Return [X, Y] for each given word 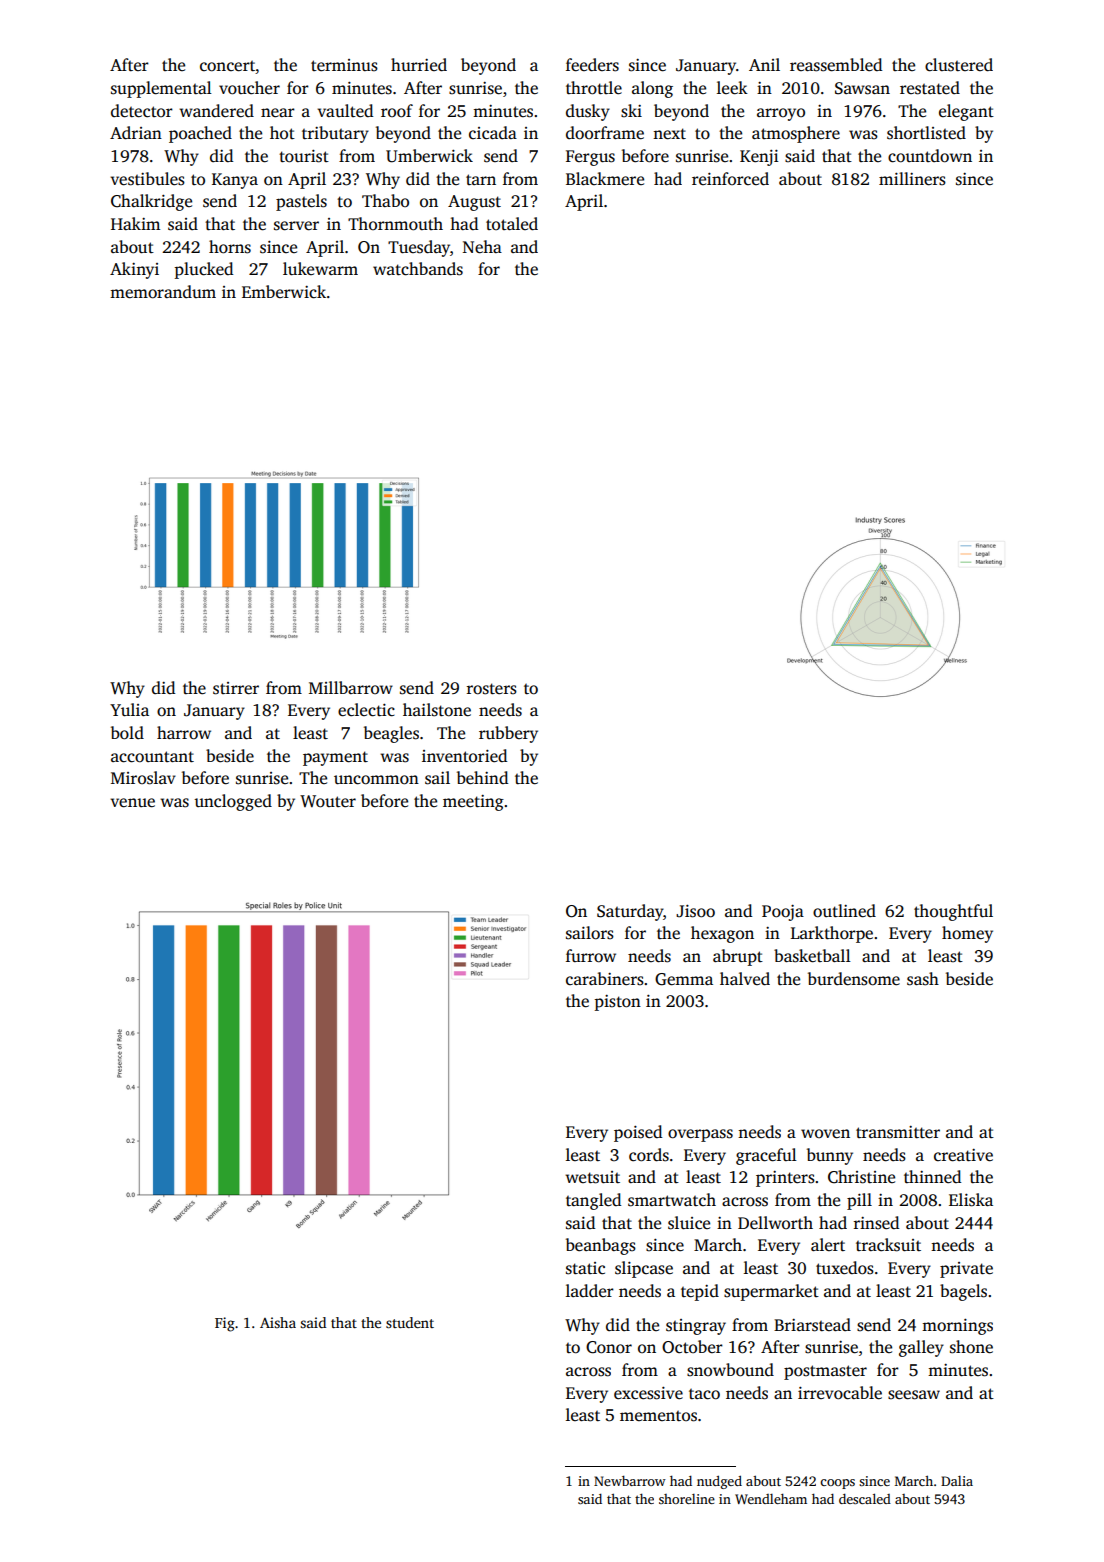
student [410, 1322]
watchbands [418, 269]
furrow [591, 956]
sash [923, 979]
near [278, 113]
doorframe [605, 133]
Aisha [278, 1322]
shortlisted [926, 133]
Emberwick [284, 292]
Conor [609, 1347]
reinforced [730, 179]
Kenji [759, 158]
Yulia [129, 710]
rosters [492, 689]
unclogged [233, 802]
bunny [830, 1156]
